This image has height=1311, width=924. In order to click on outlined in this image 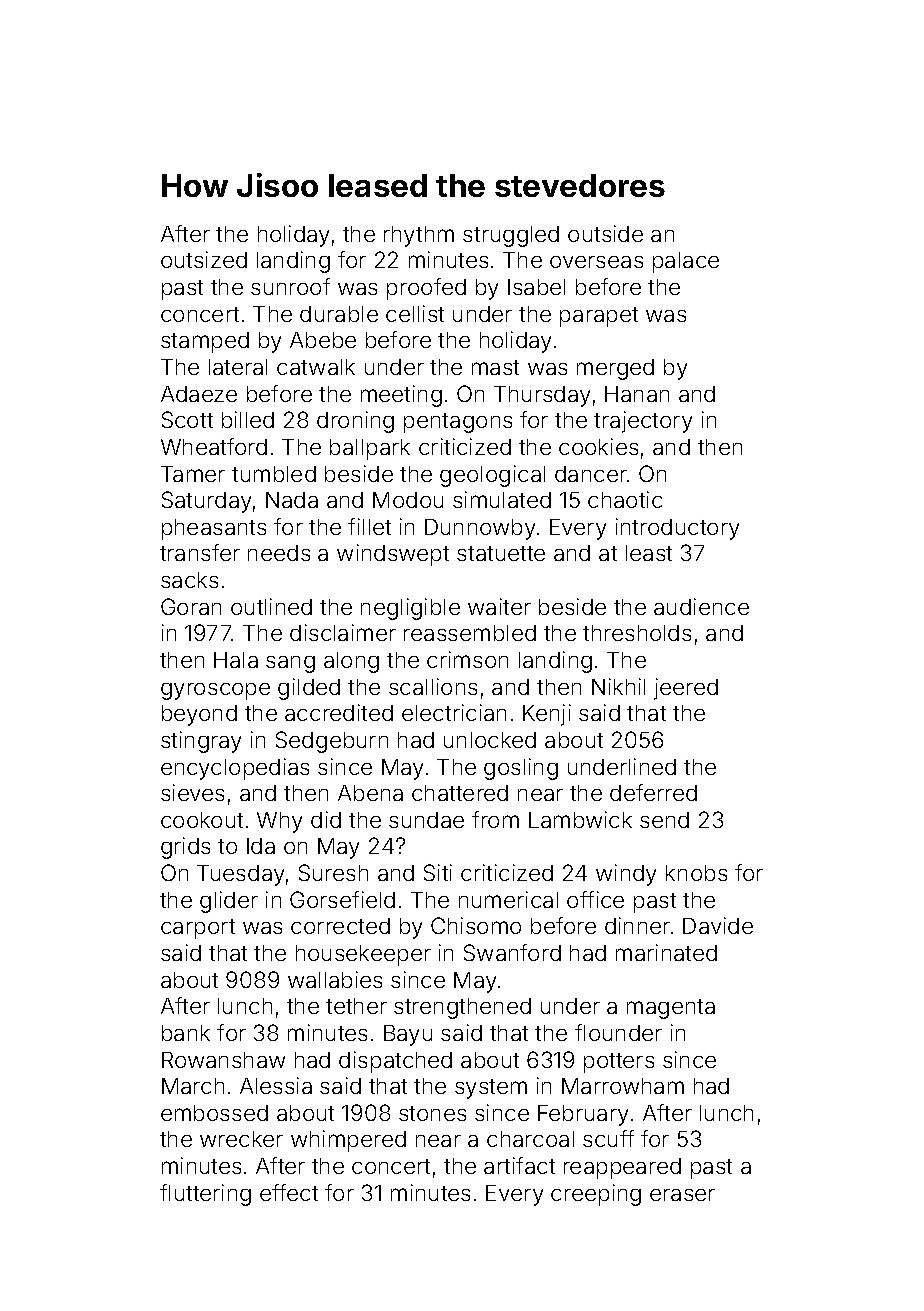, I will do `click(271, 606)`.
